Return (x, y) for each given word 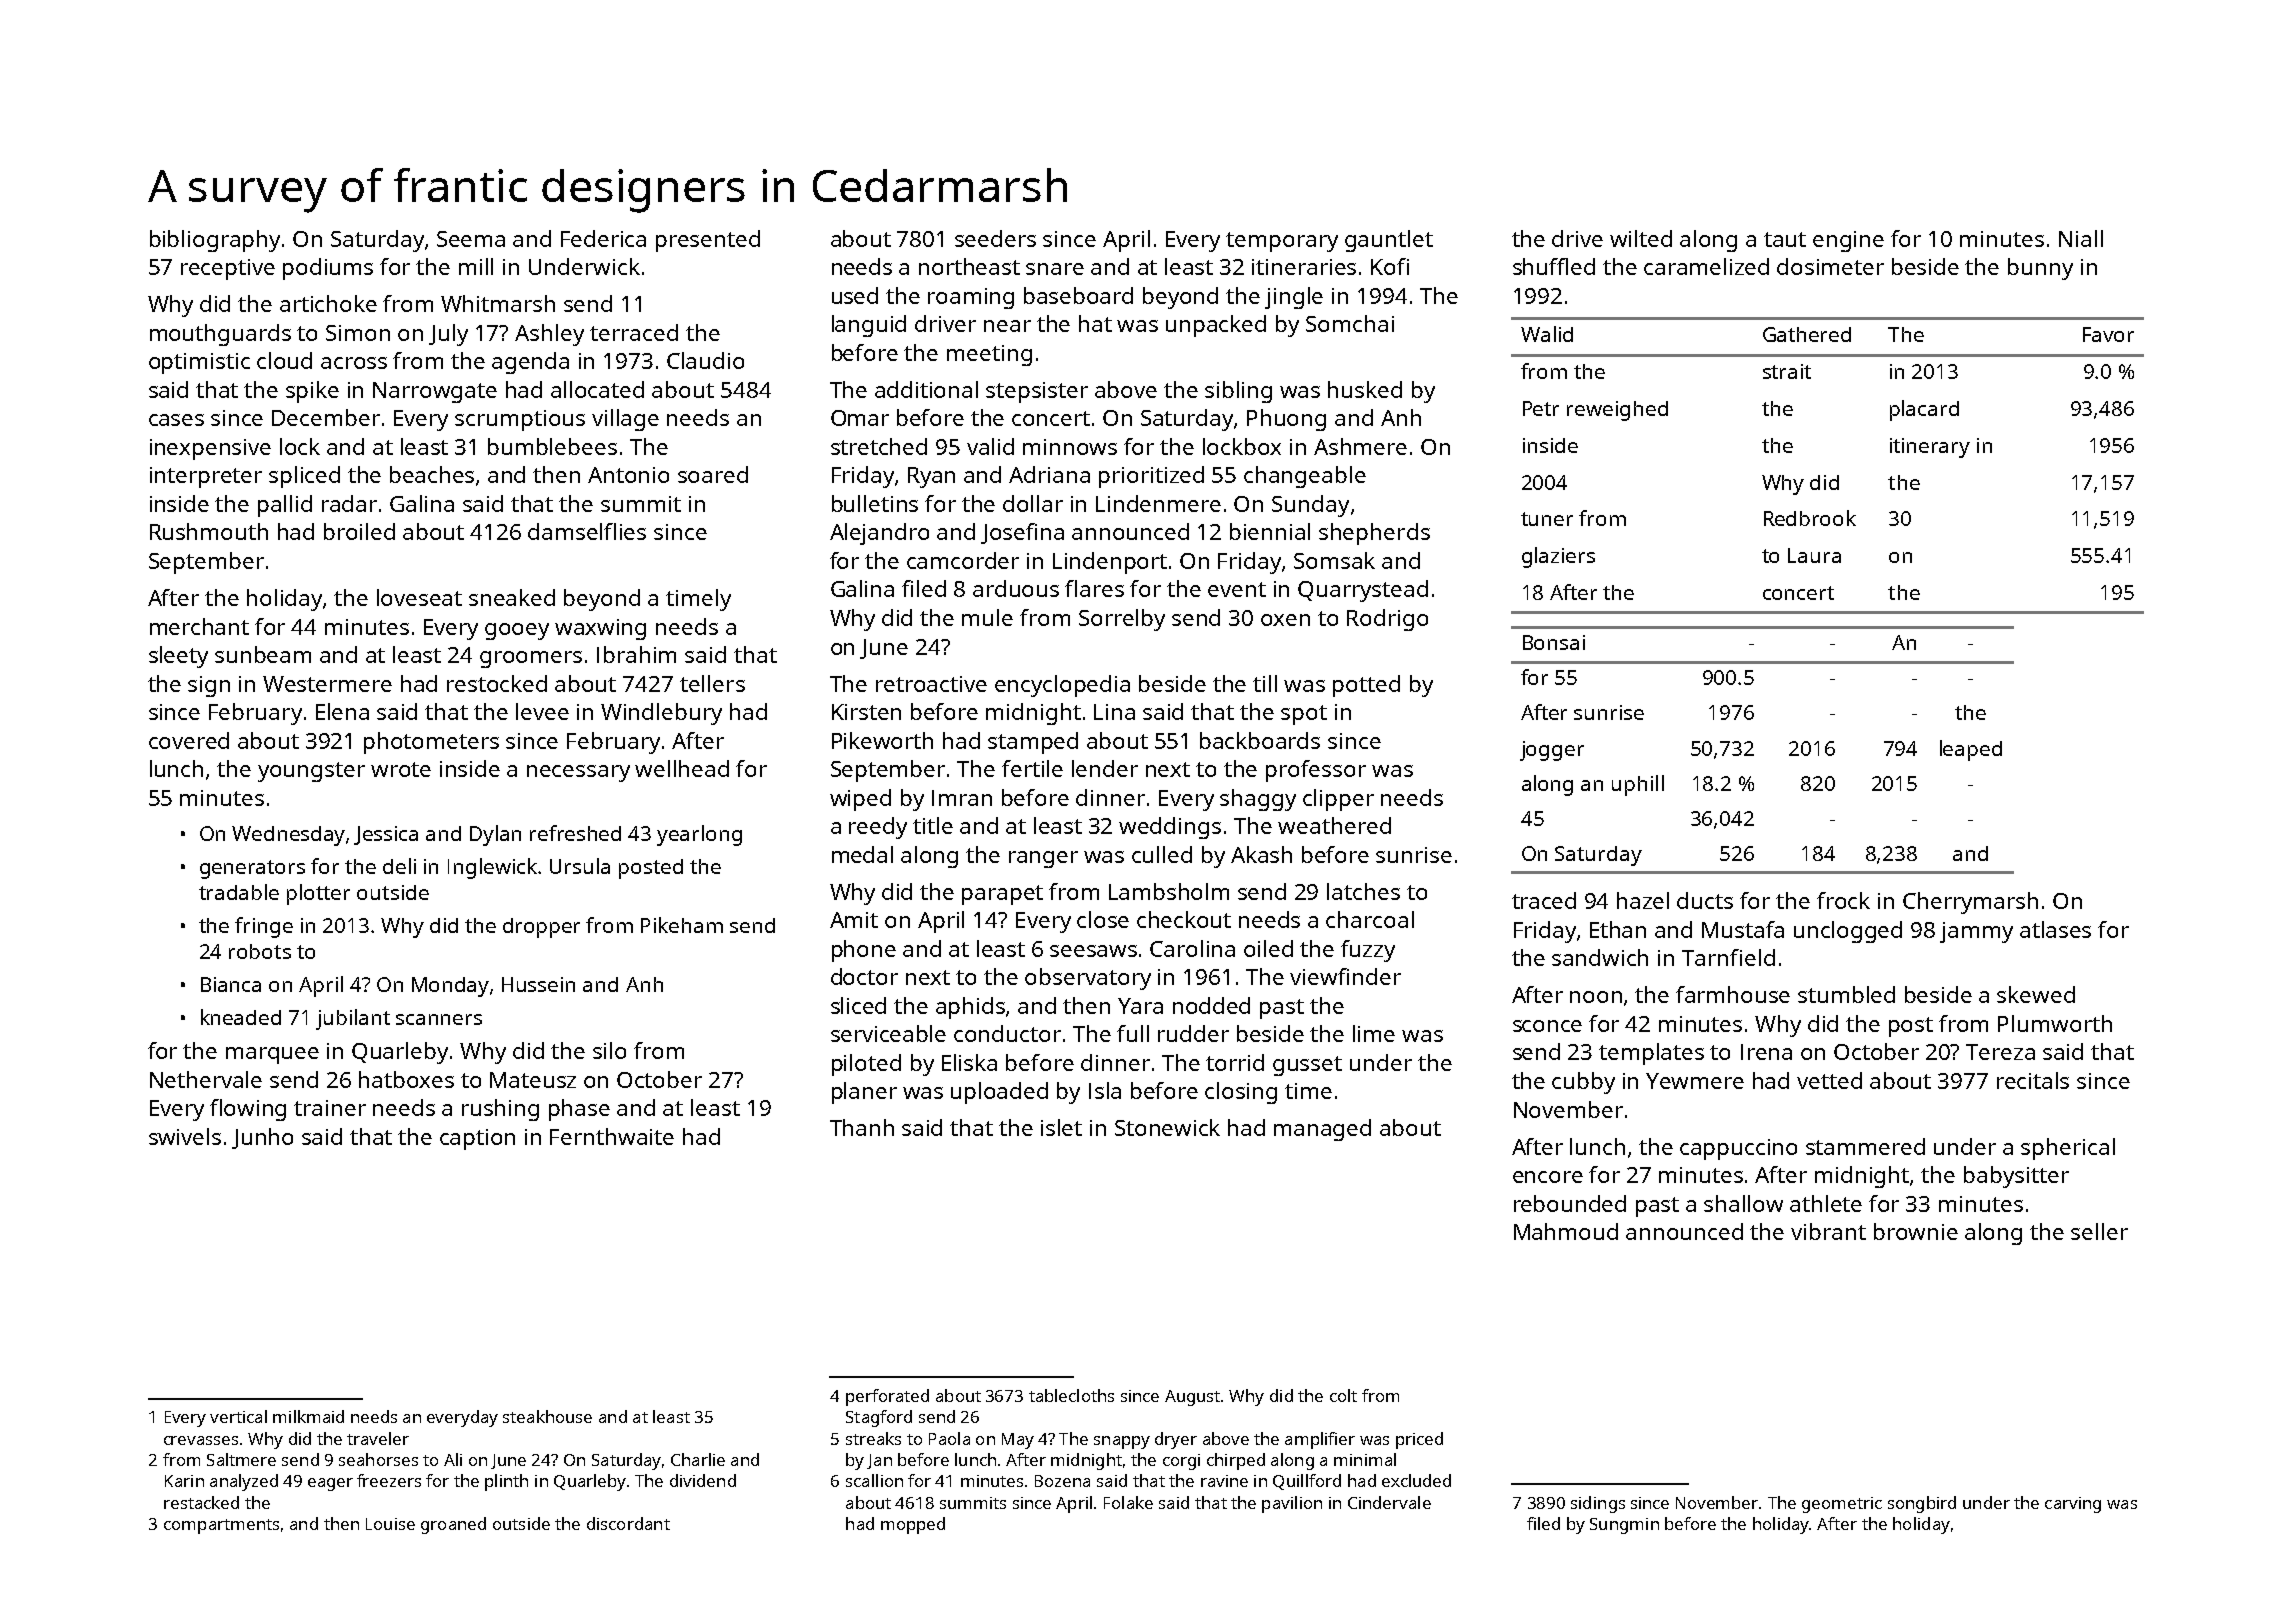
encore (1548, 1177)
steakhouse (547, 1416)
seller (2099, 1231)
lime (1374, 1033)
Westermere (327, 684)
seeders (995, 238)
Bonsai (1554, 642)
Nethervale (206, 1079)
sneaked (512, 597)
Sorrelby (1122, 620)
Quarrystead (1363, 591)
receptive (228, 269)
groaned (453, 1525)
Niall (2081, 238)
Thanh (862, 1127)
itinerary (1930, 448)
